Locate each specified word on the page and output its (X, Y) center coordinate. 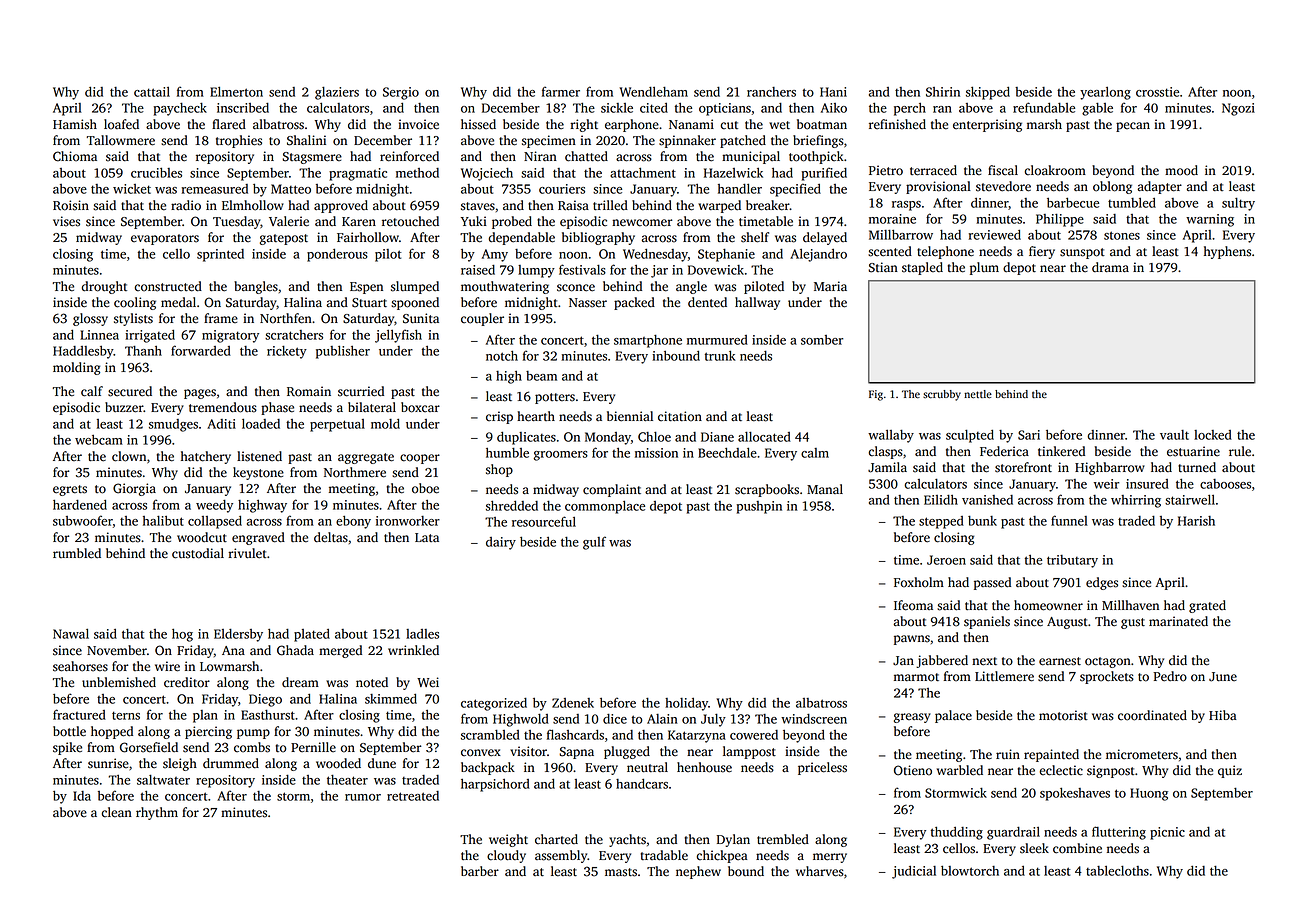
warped (719, 206)
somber (822, 340)
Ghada (295, 650)
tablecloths (1117, 871)
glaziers (337, 93)
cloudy (506, 856)
